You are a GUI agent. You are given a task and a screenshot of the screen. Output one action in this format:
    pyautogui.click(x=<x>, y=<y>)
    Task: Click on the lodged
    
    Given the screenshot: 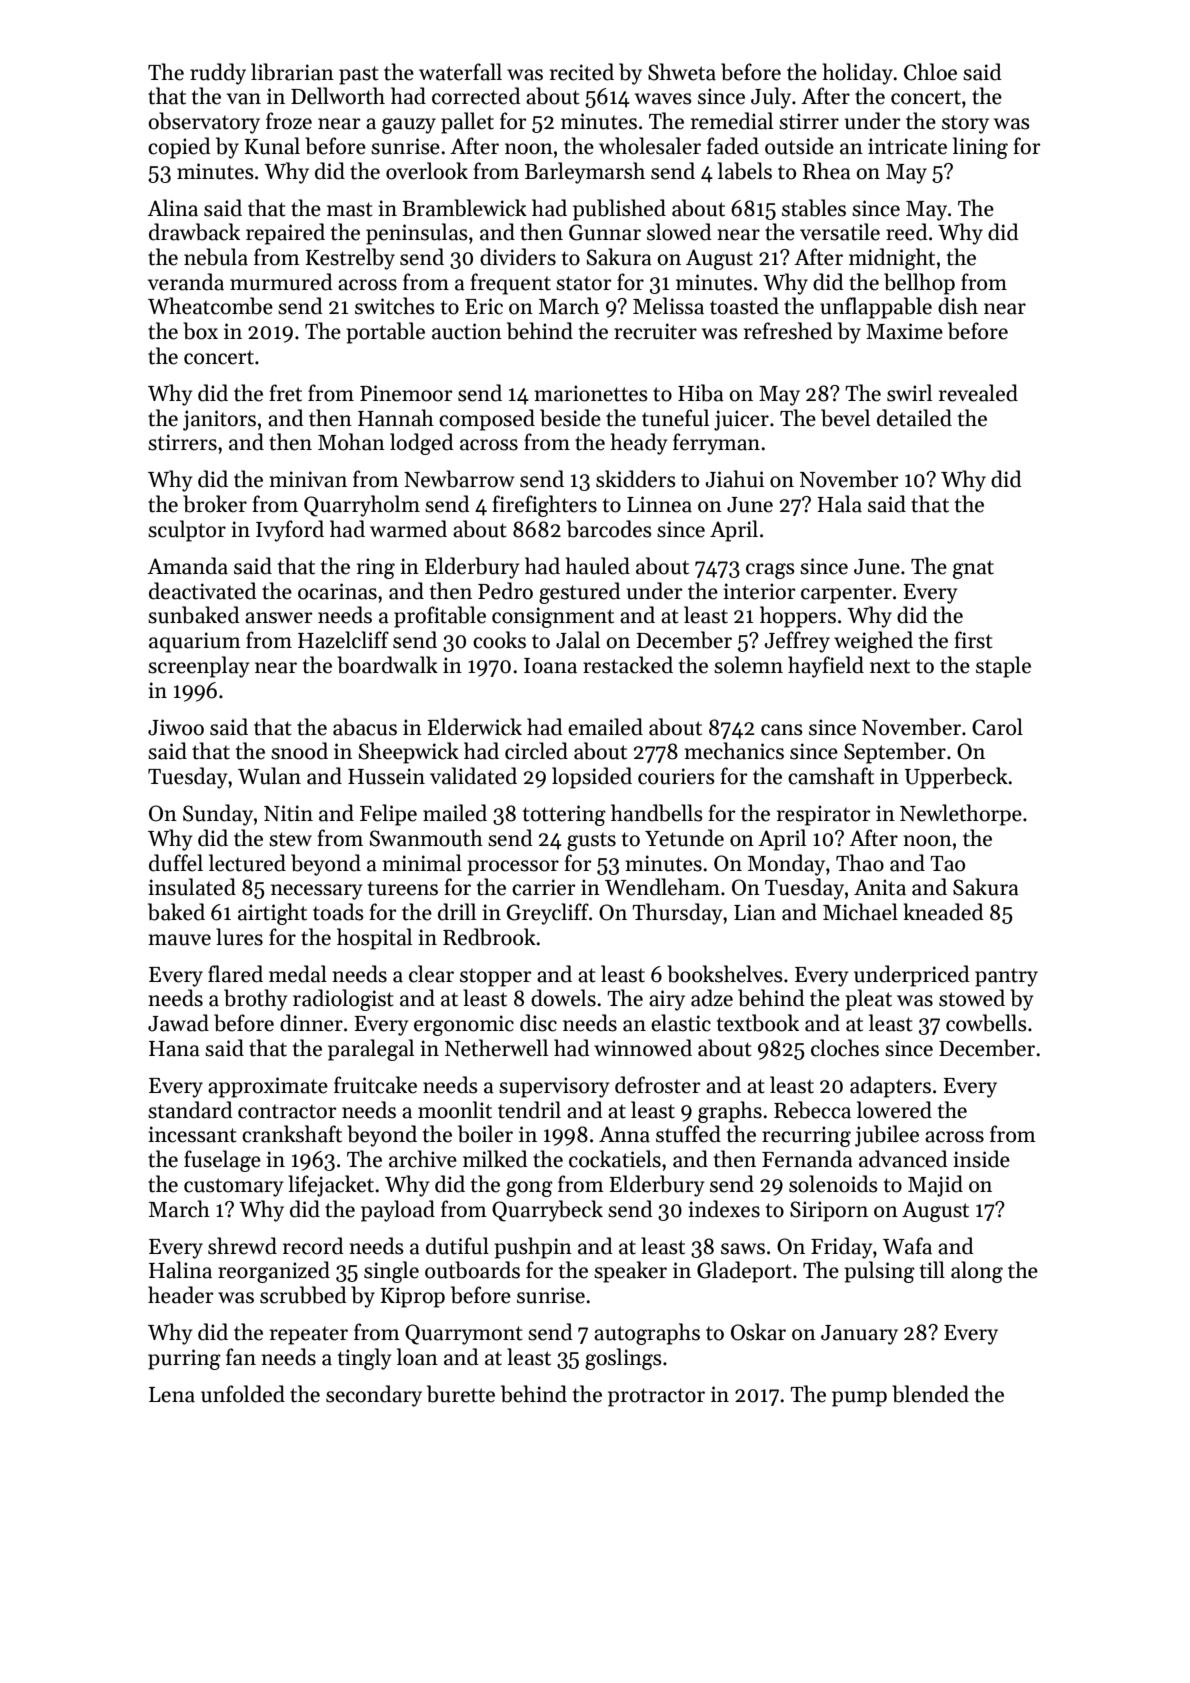 What is the action you would take?
    pyautogui.click(x=422, y=444)
